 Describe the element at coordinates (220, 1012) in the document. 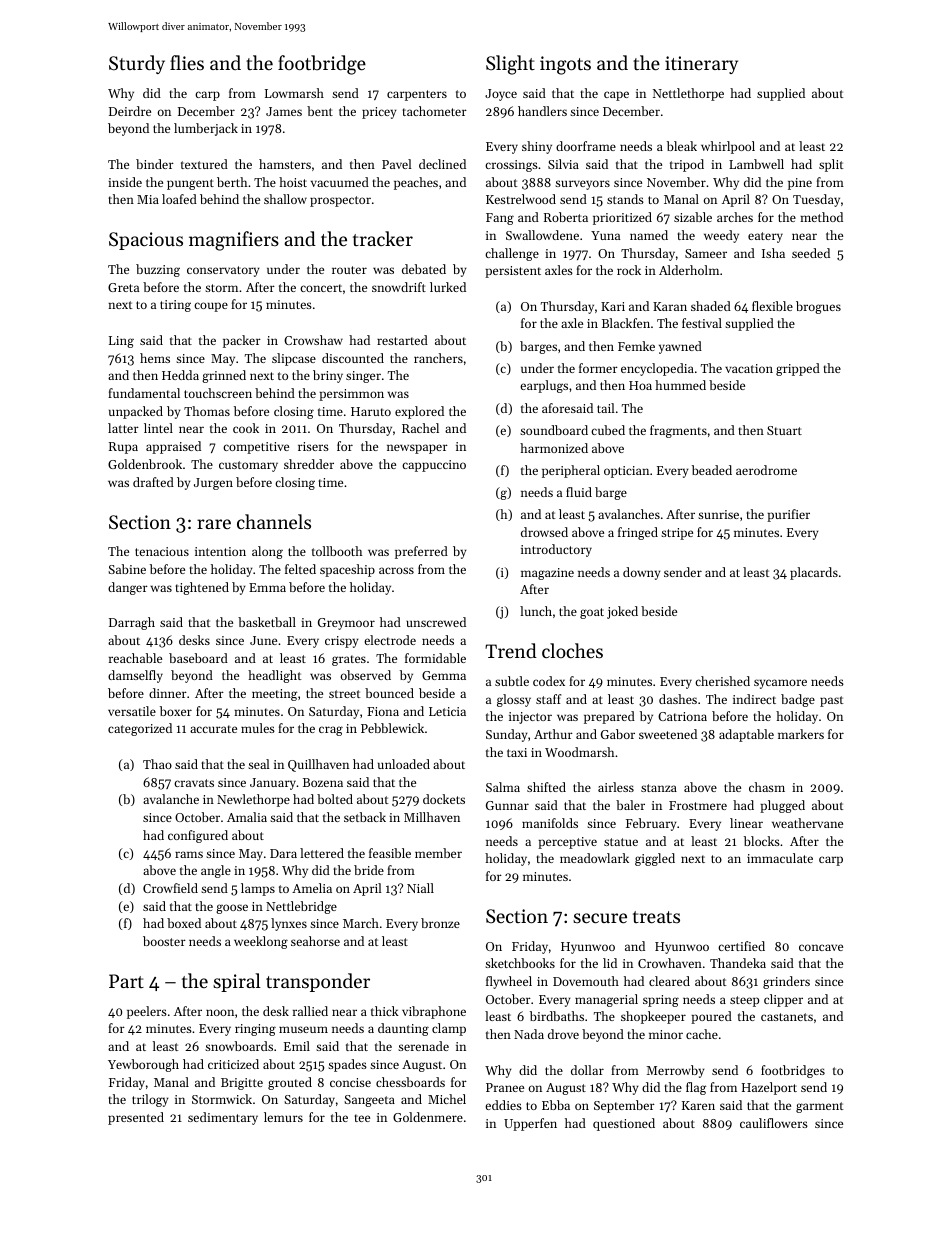

I see `noon` at that location.
